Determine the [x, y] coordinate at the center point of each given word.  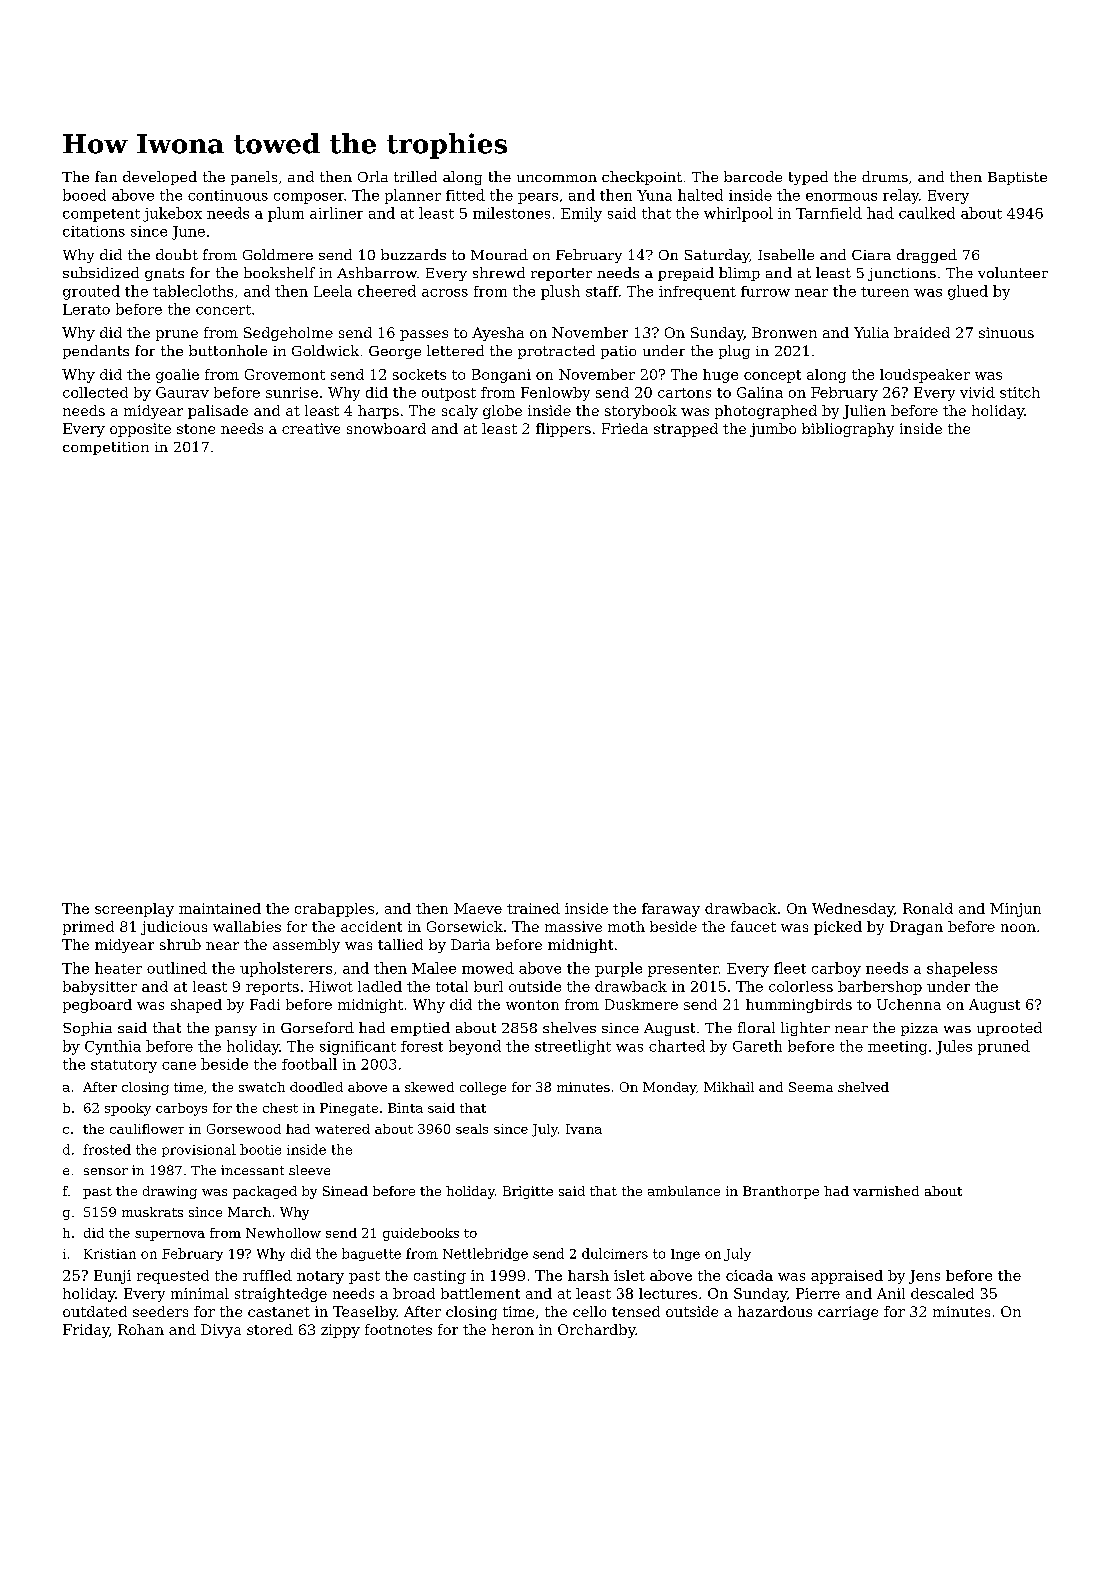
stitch [1020, 392]
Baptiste [1017, 178]
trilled [415, 176]
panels [254, 178]
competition [106, 448]
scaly [460, 412]
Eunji [112, 1277]
